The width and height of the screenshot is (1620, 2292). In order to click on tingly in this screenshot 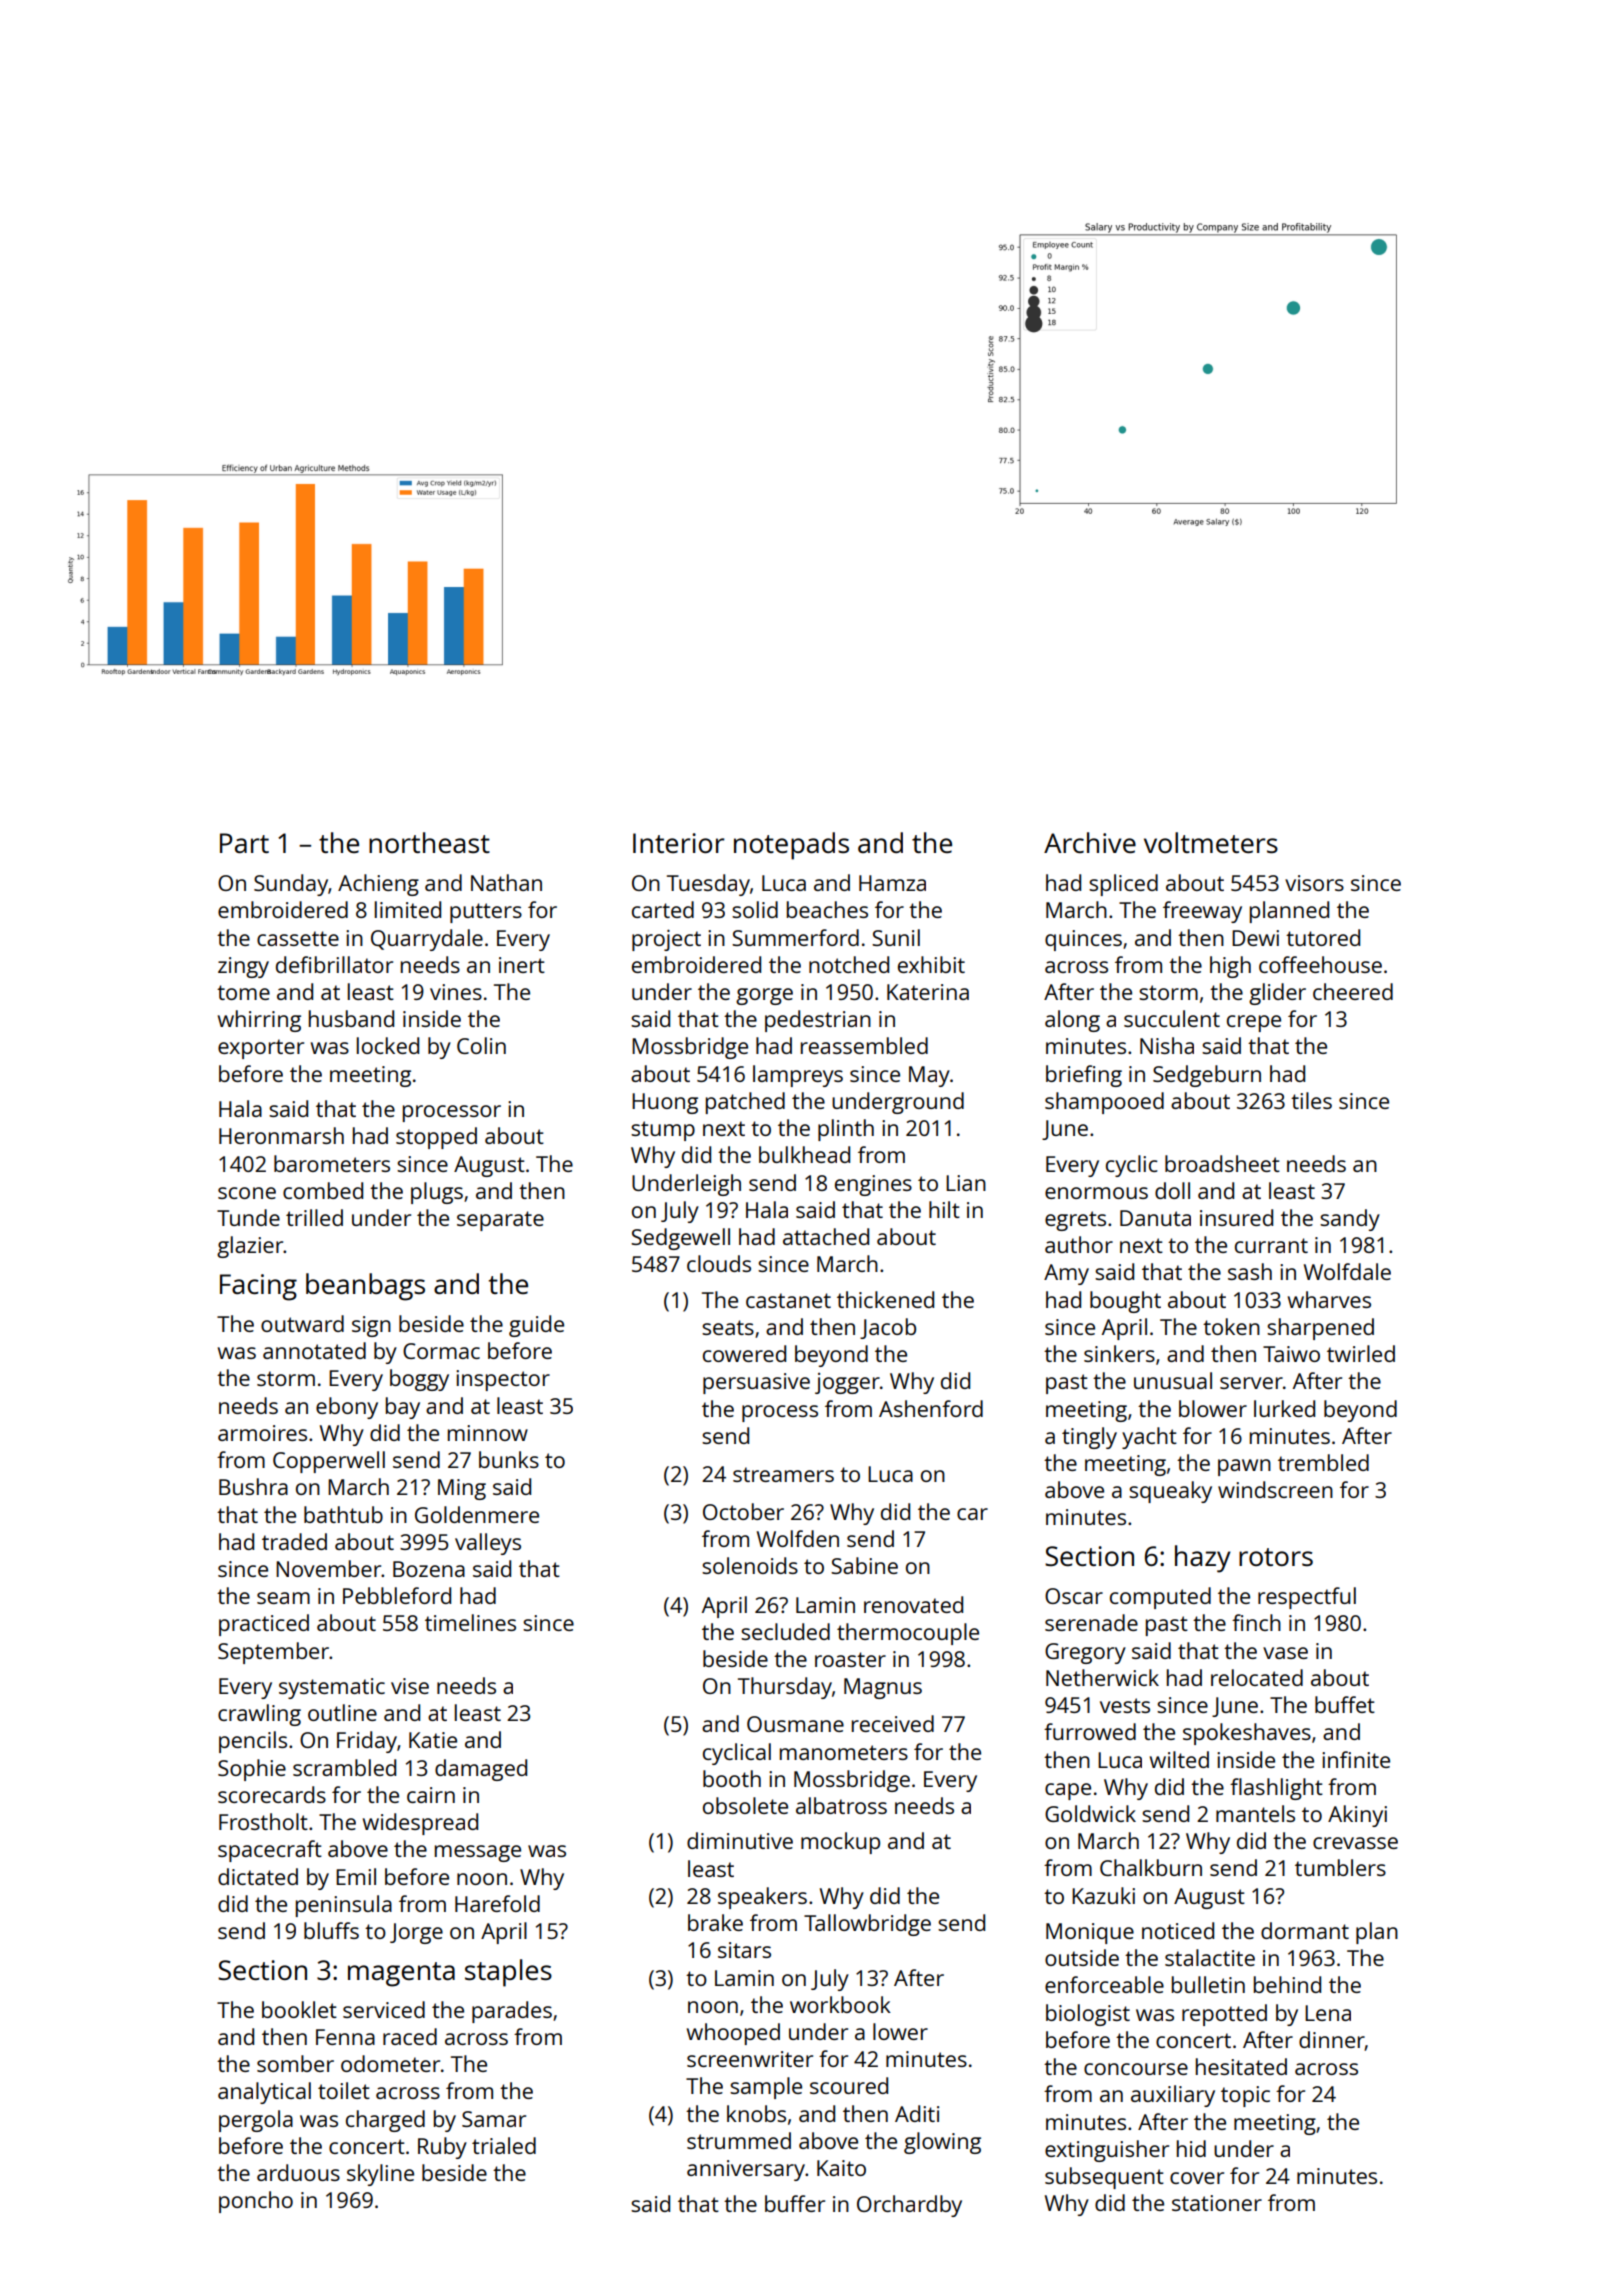, I will do `click(1089, 1438)`.
